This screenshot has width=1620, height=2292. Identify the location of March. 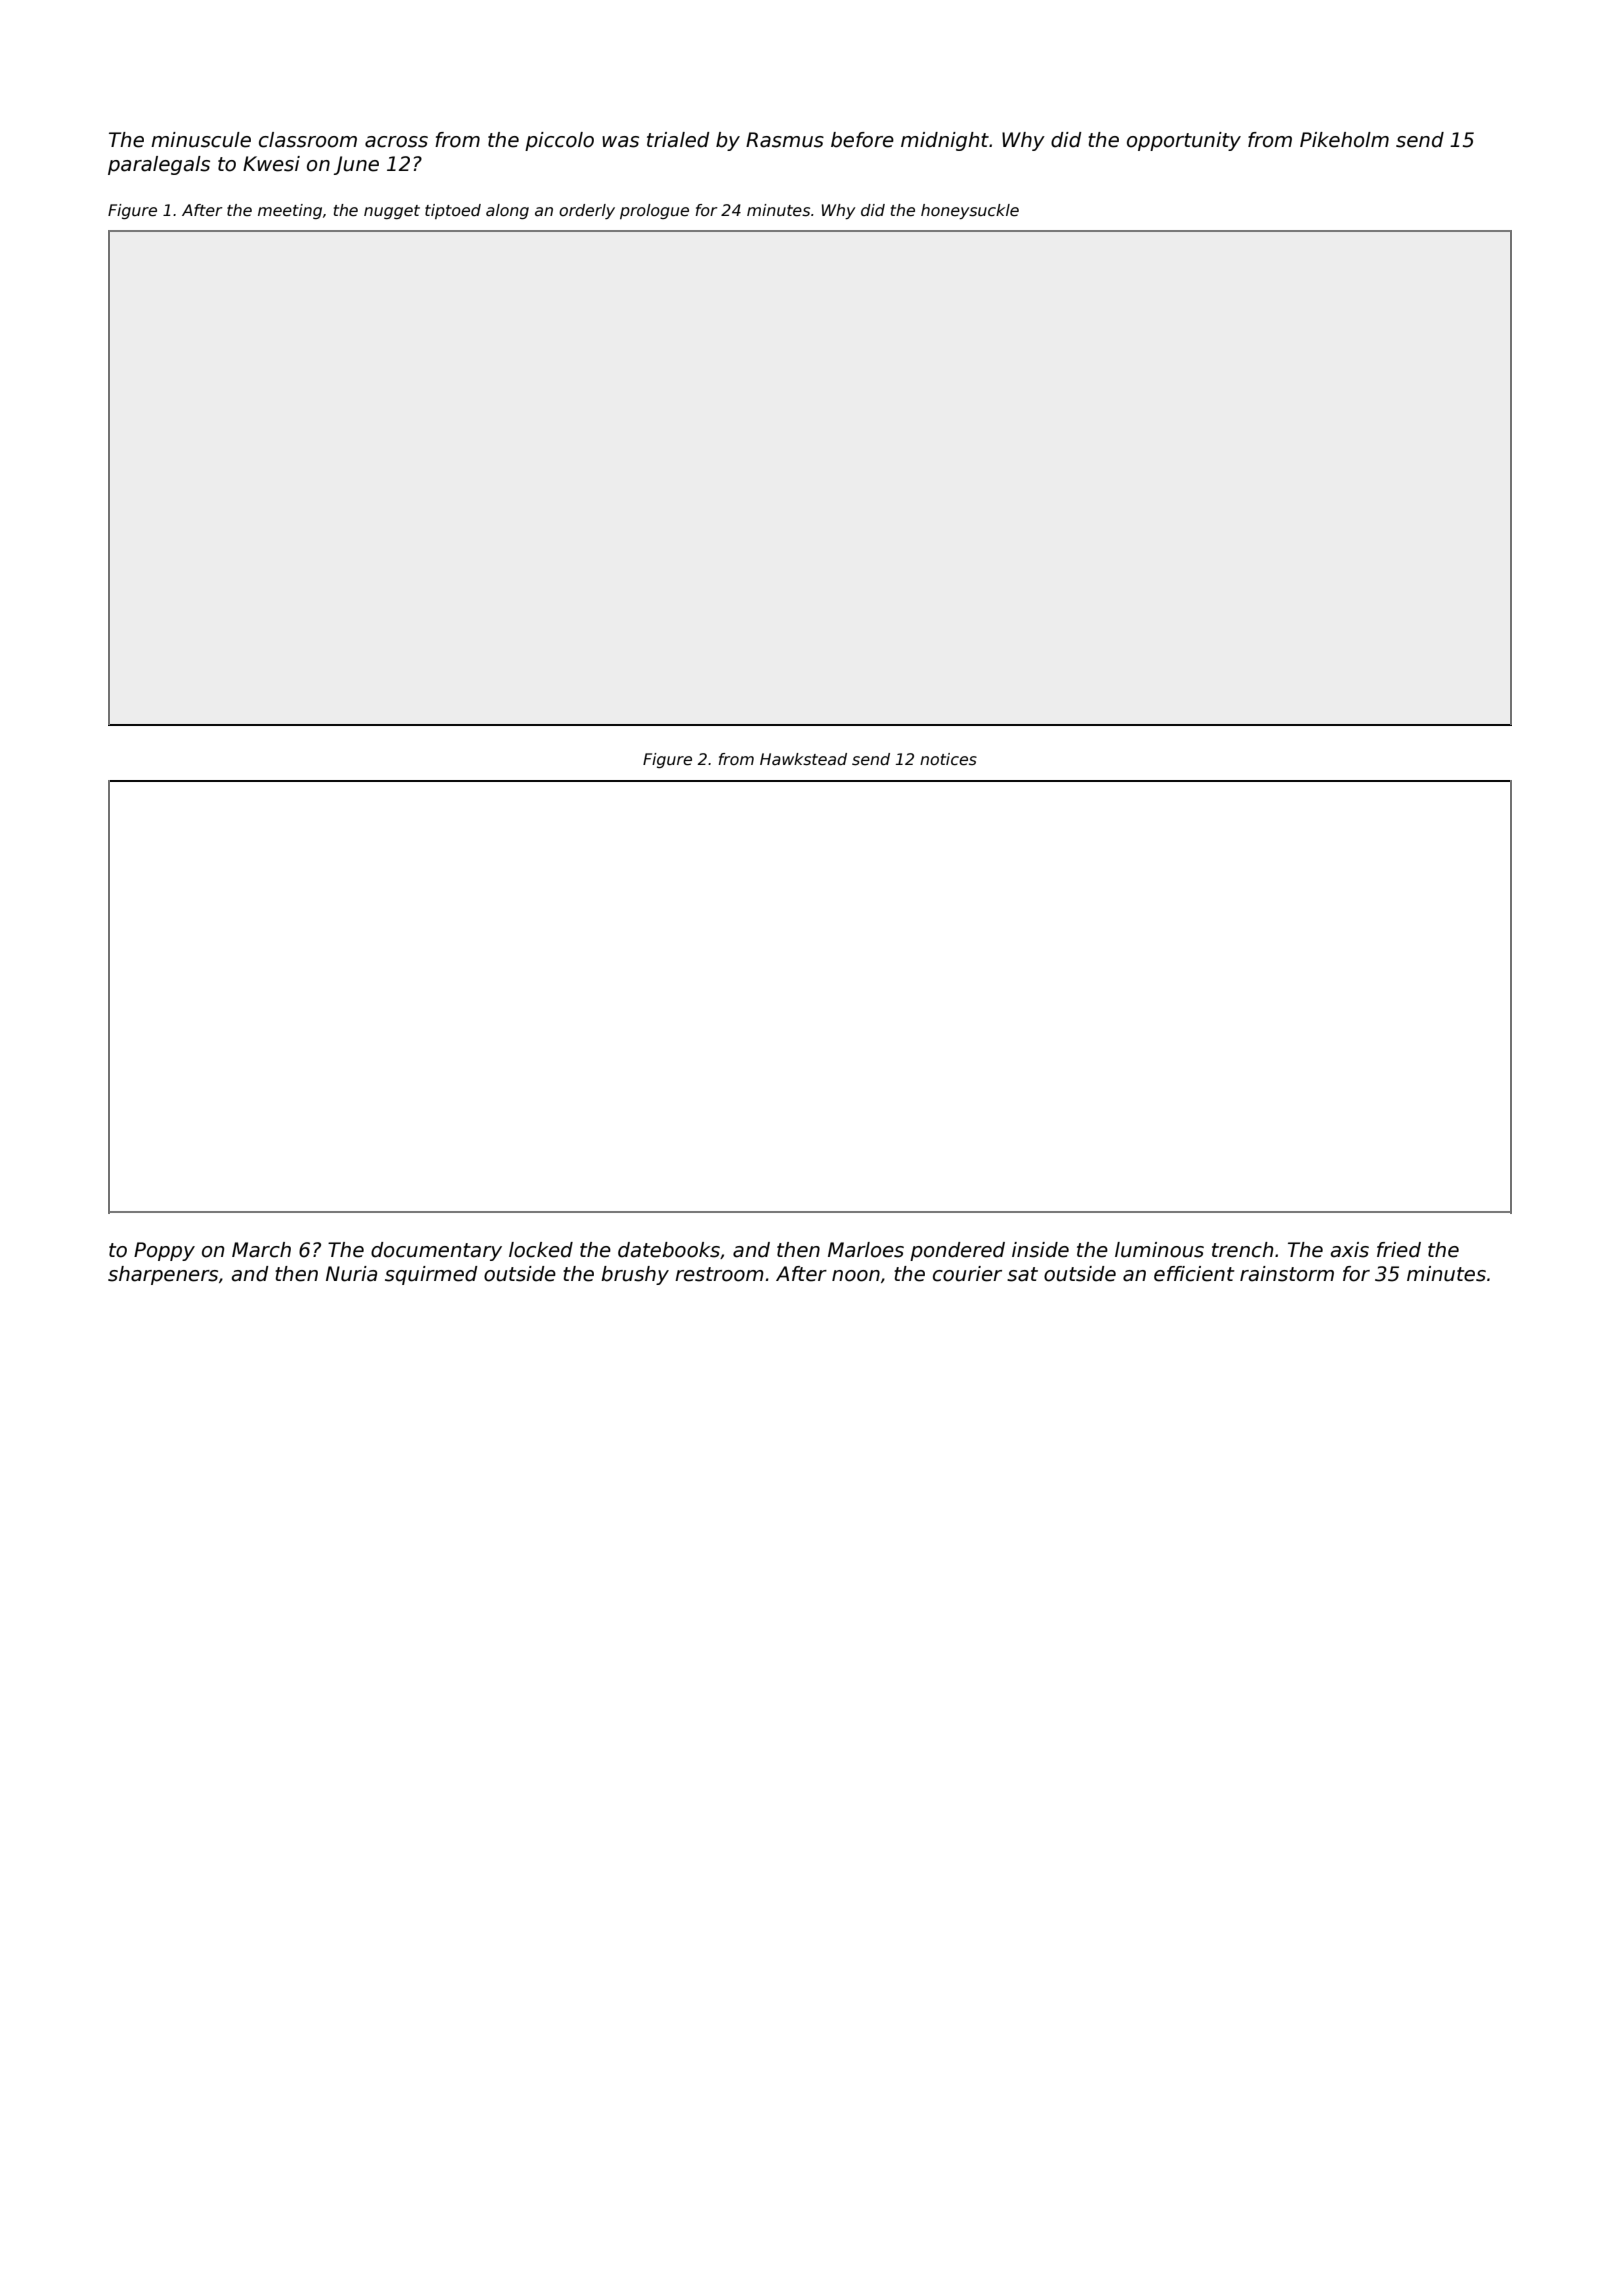
(261, 1250).
